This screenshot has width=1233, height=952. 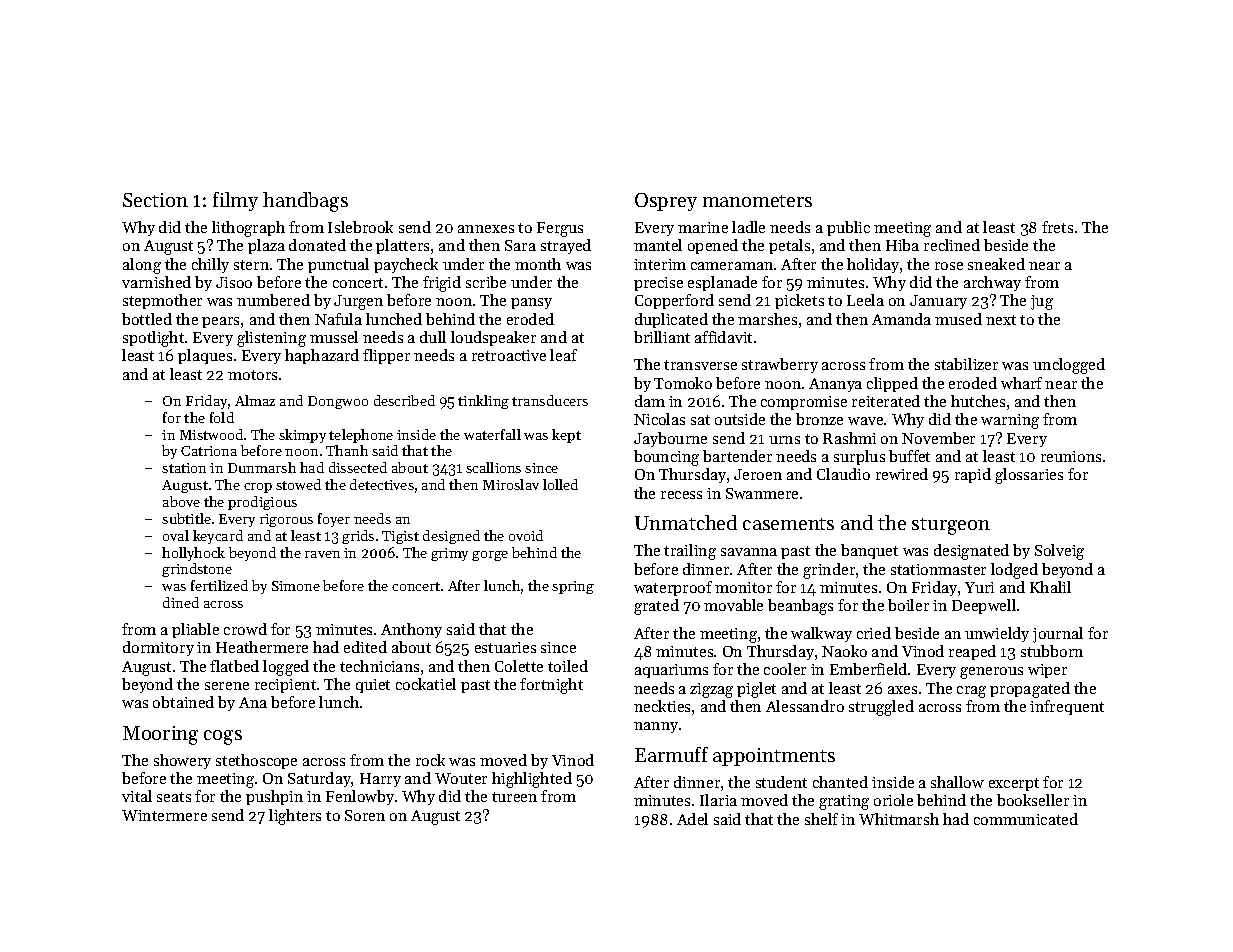 I want to click on highlighted, so click(x=532, y=780).
